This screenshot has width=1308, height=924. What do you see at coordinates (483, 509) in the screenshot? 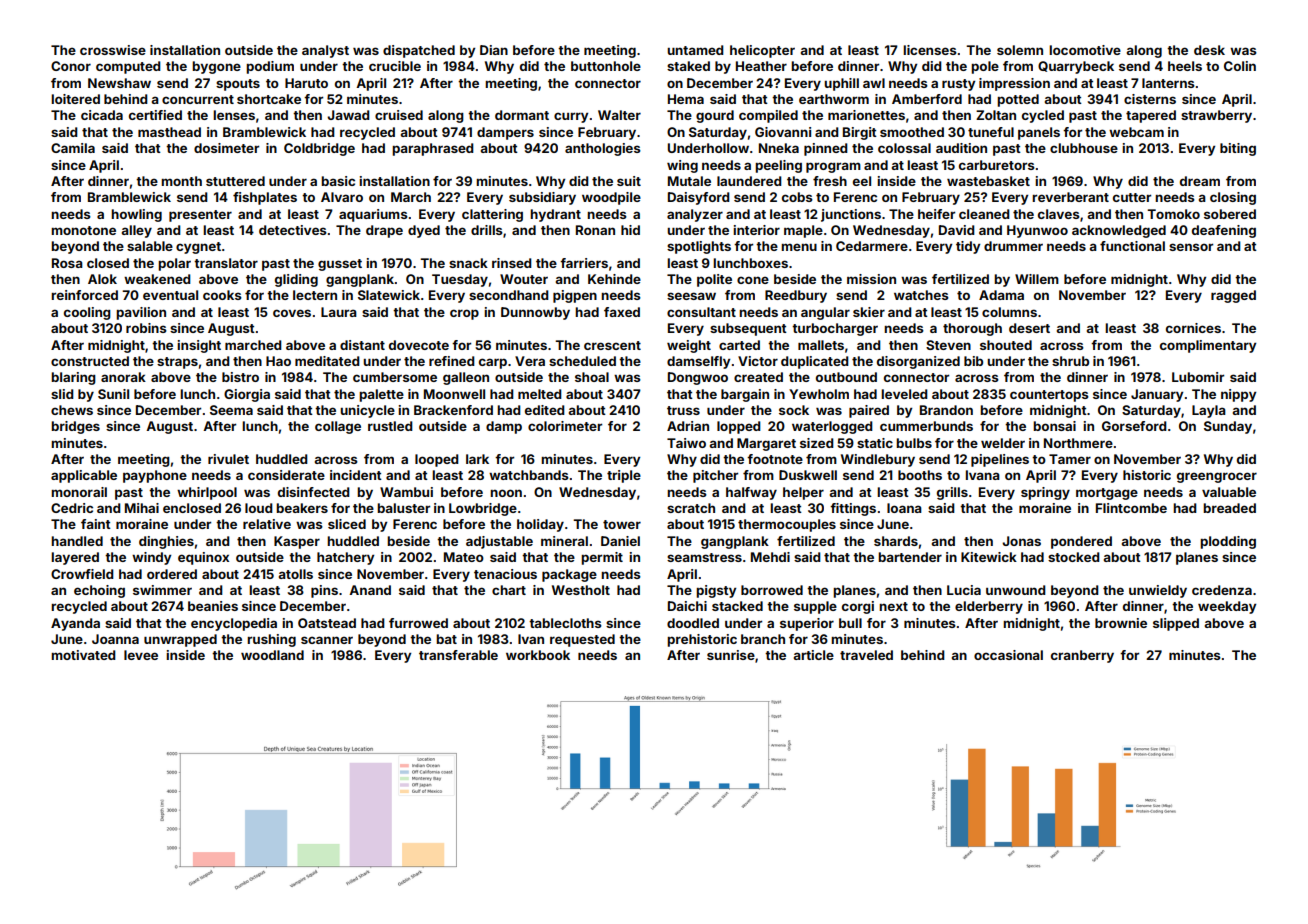
I see `Lowbridge` at bounding box center [483, 509].
